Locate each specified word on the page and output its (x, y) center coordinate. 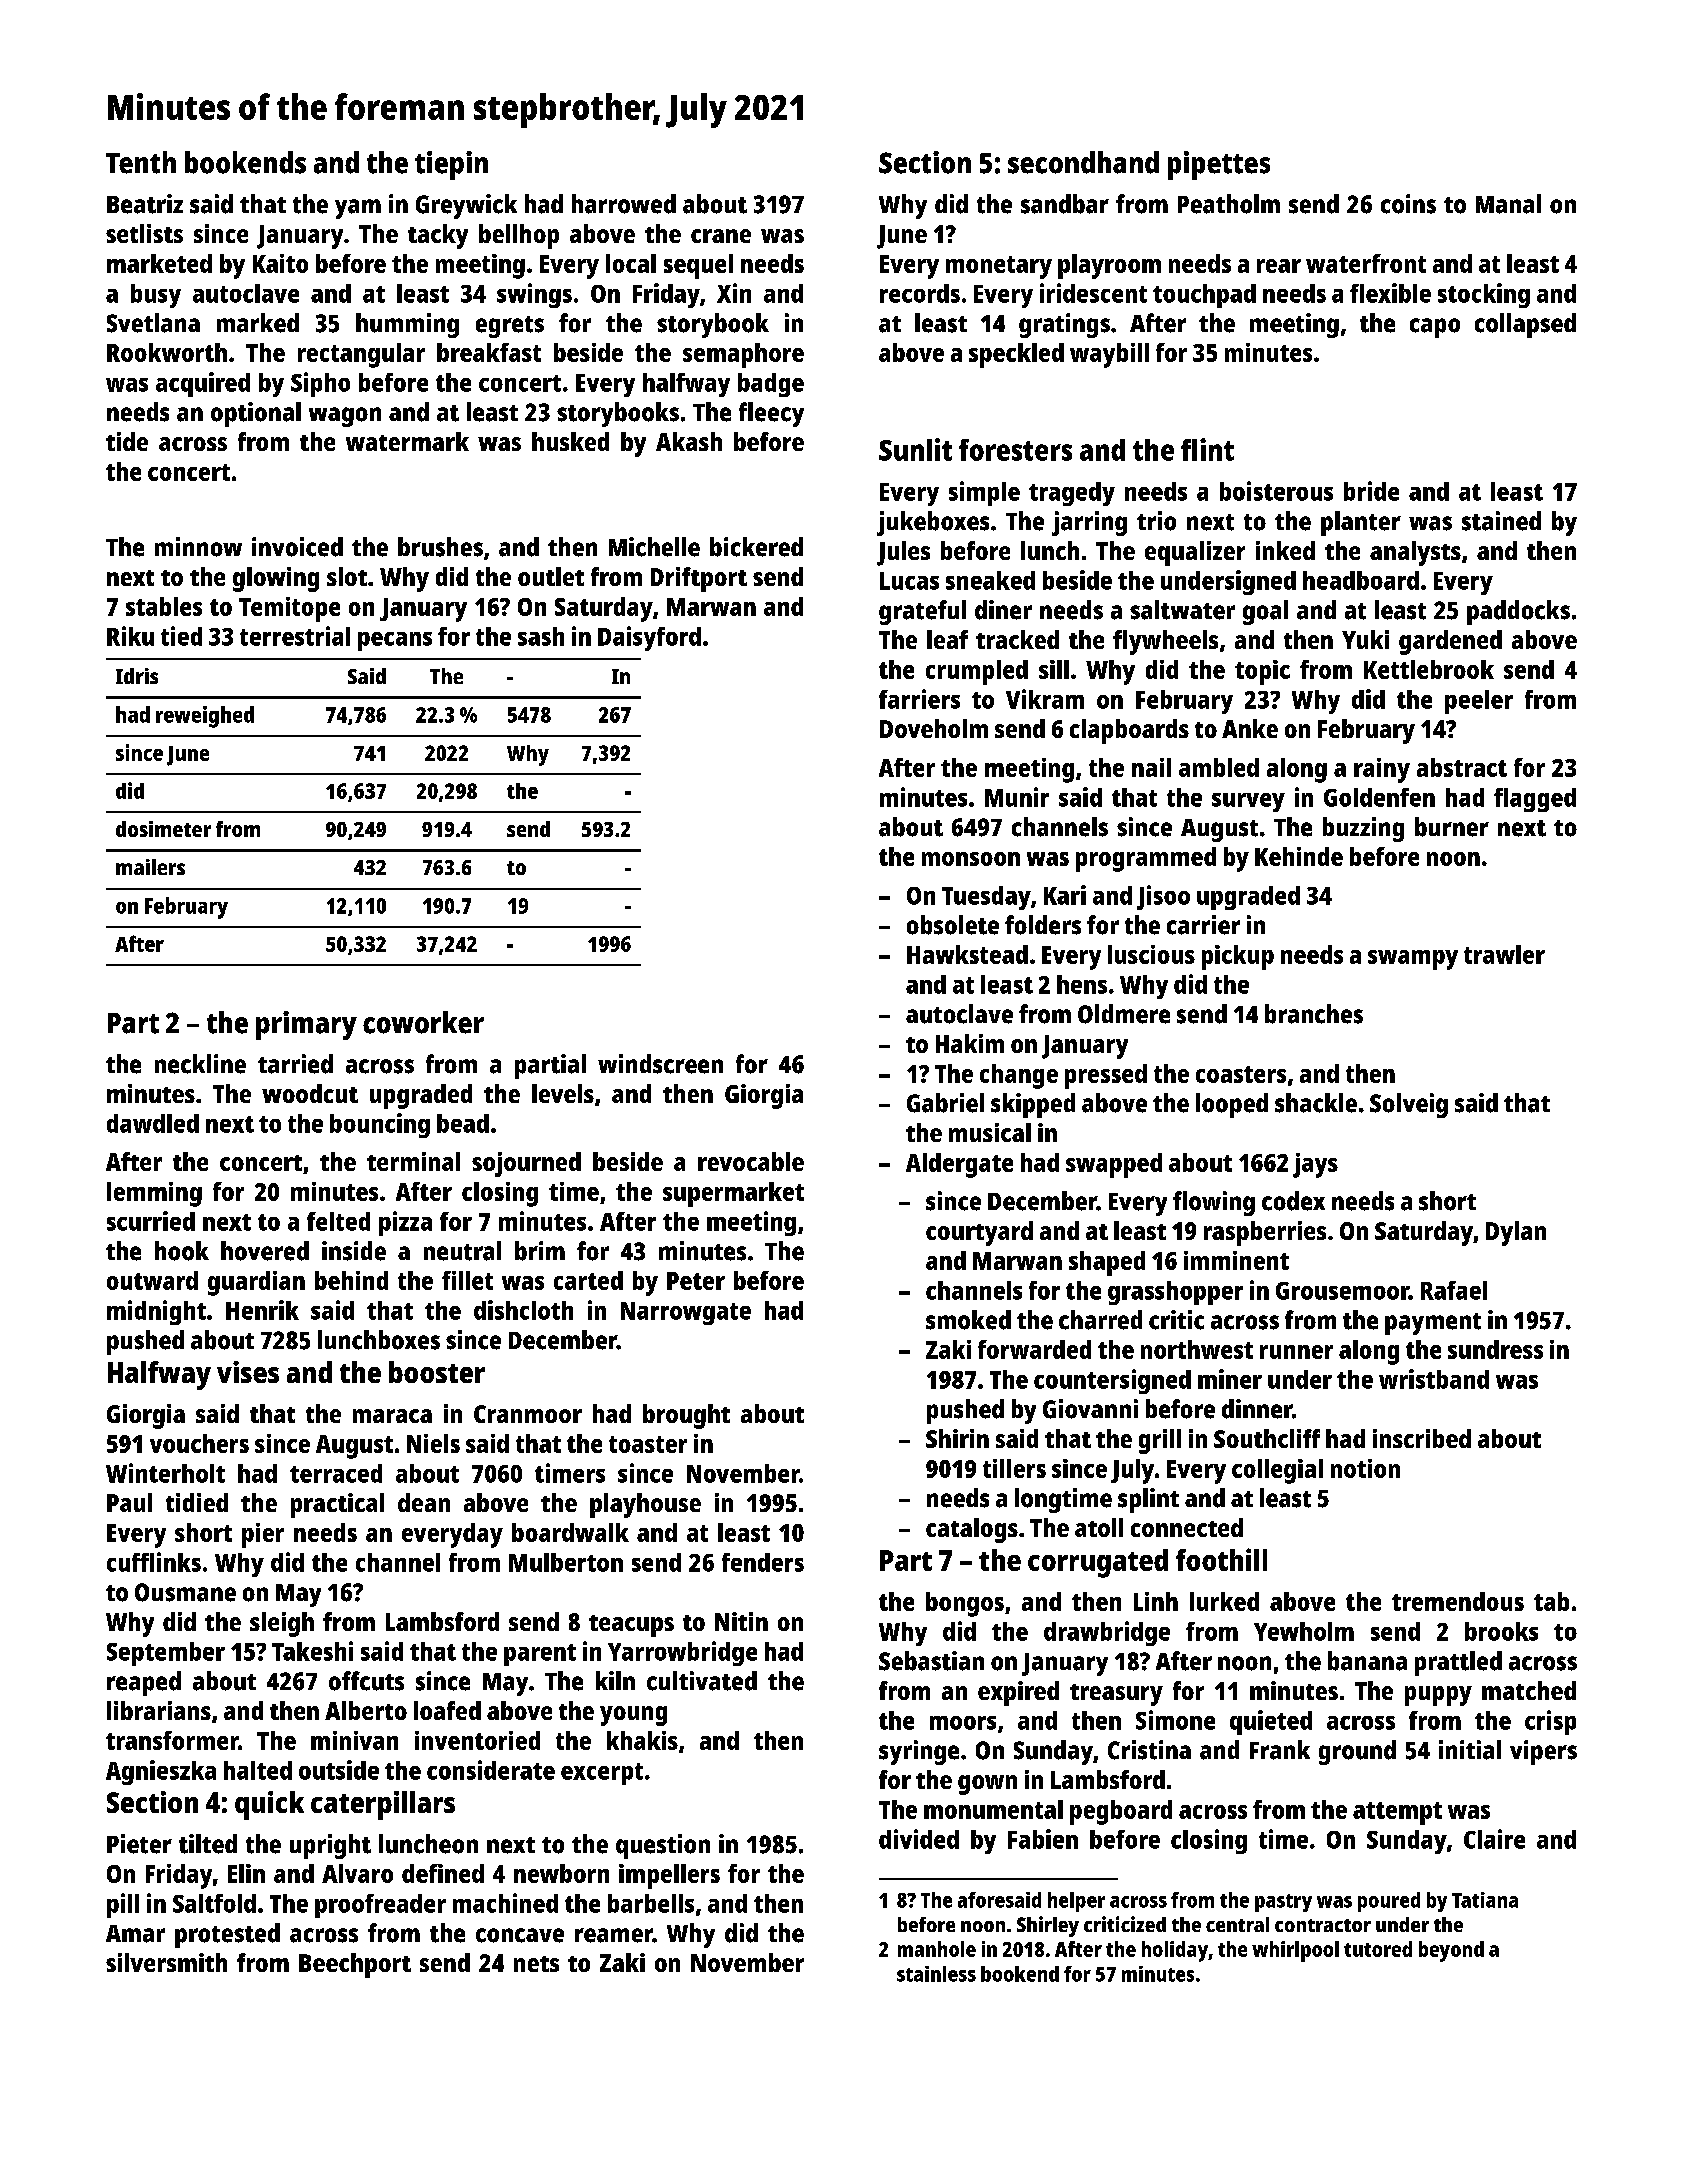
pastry (1283, 1903)
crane (721, 236)
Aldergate (959, 1165)
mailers (150, 867)
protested (227, 1935)
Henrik (262, 1310)
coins (1408, 204)
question (663, 1846)
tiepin (451, 165)
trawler (1504, 954)
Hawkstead (967, 954)
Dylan (1516, 1233)
